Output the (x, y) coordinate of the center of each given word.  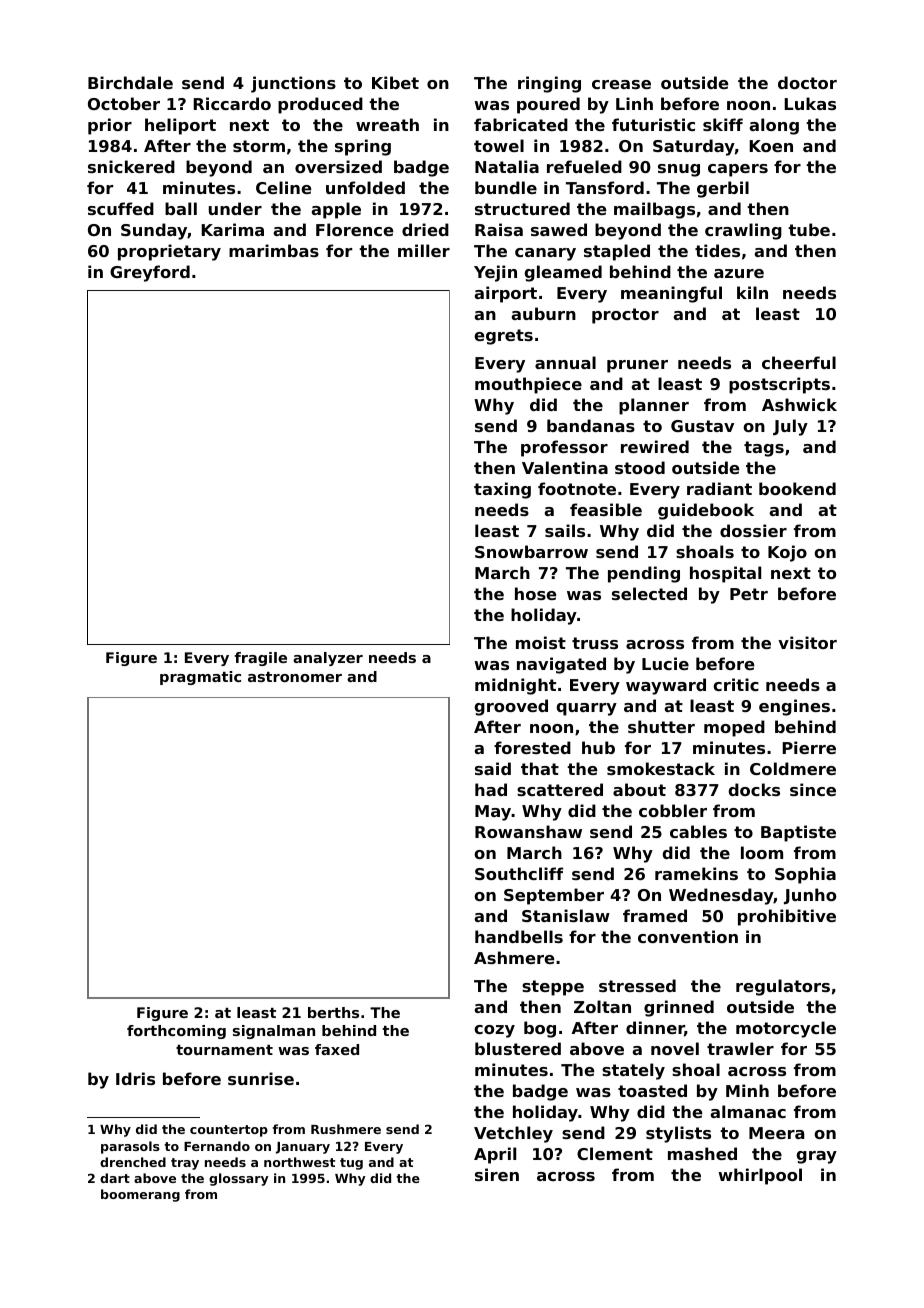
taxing (502, 490)
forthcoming (176, 1032)
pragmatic (200, 678)
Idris (135, 1078)
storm (259, 146)
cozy (494, 1031)
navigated (561, 665)
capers (738, 170)
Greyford (150, 273)
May (493, 813)
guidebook (706, 511)
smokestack (661, 768)
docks (754, 789)
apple (336, 210)
